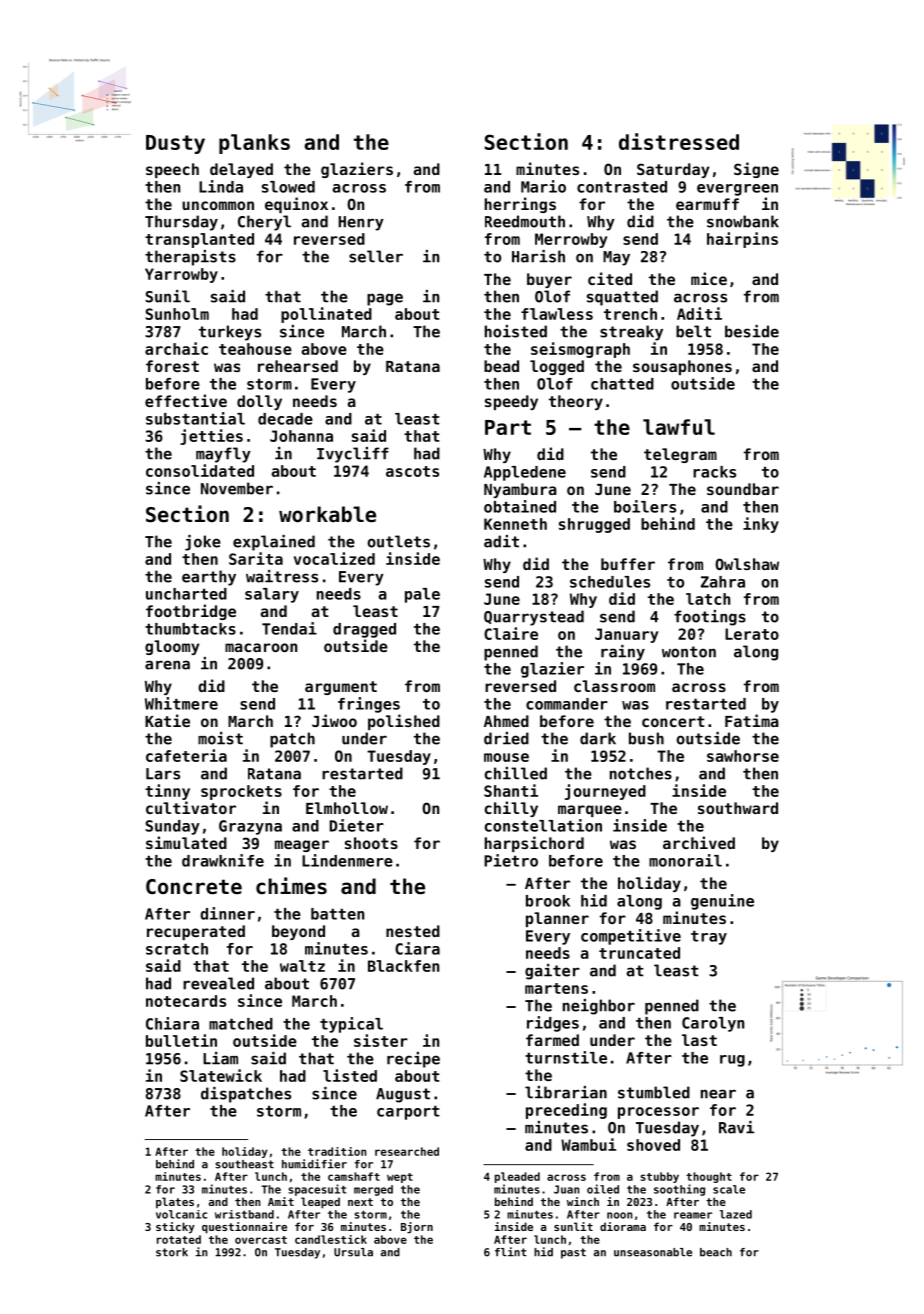  Describe the element at coordinates (622, 298) in the document. I see `squatted` at that location.
